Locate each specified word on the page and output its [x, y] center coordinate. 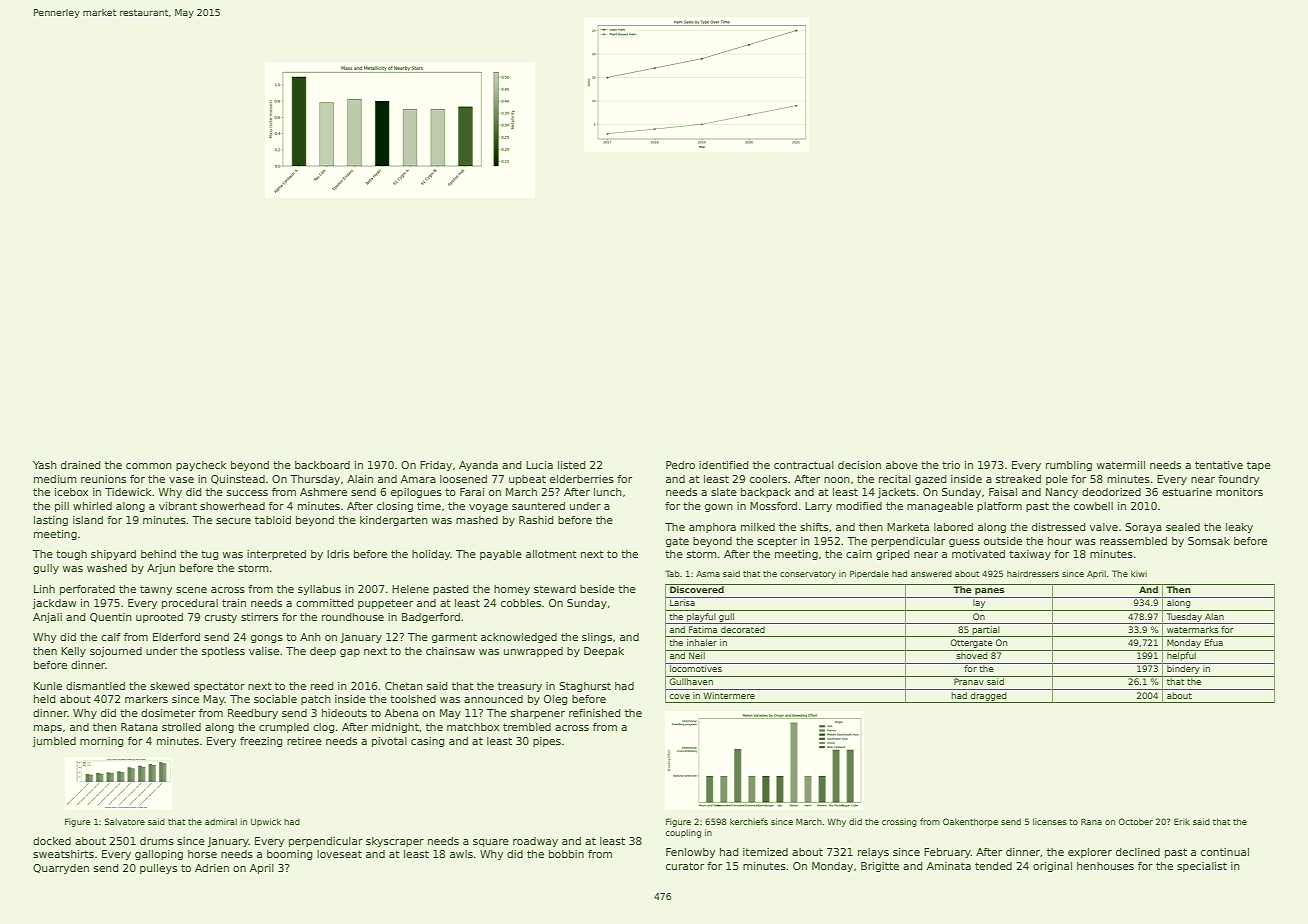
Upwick [266, 822]
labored [953, 527]
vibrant [178, 506]
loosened [463, 479]
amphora [712, 528]
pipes [547, 742]
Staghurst [585, 687]
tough [71, 555]
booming [290, 855]
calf [110, 637]
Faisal [1003, 492]
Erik [1182, 821]
